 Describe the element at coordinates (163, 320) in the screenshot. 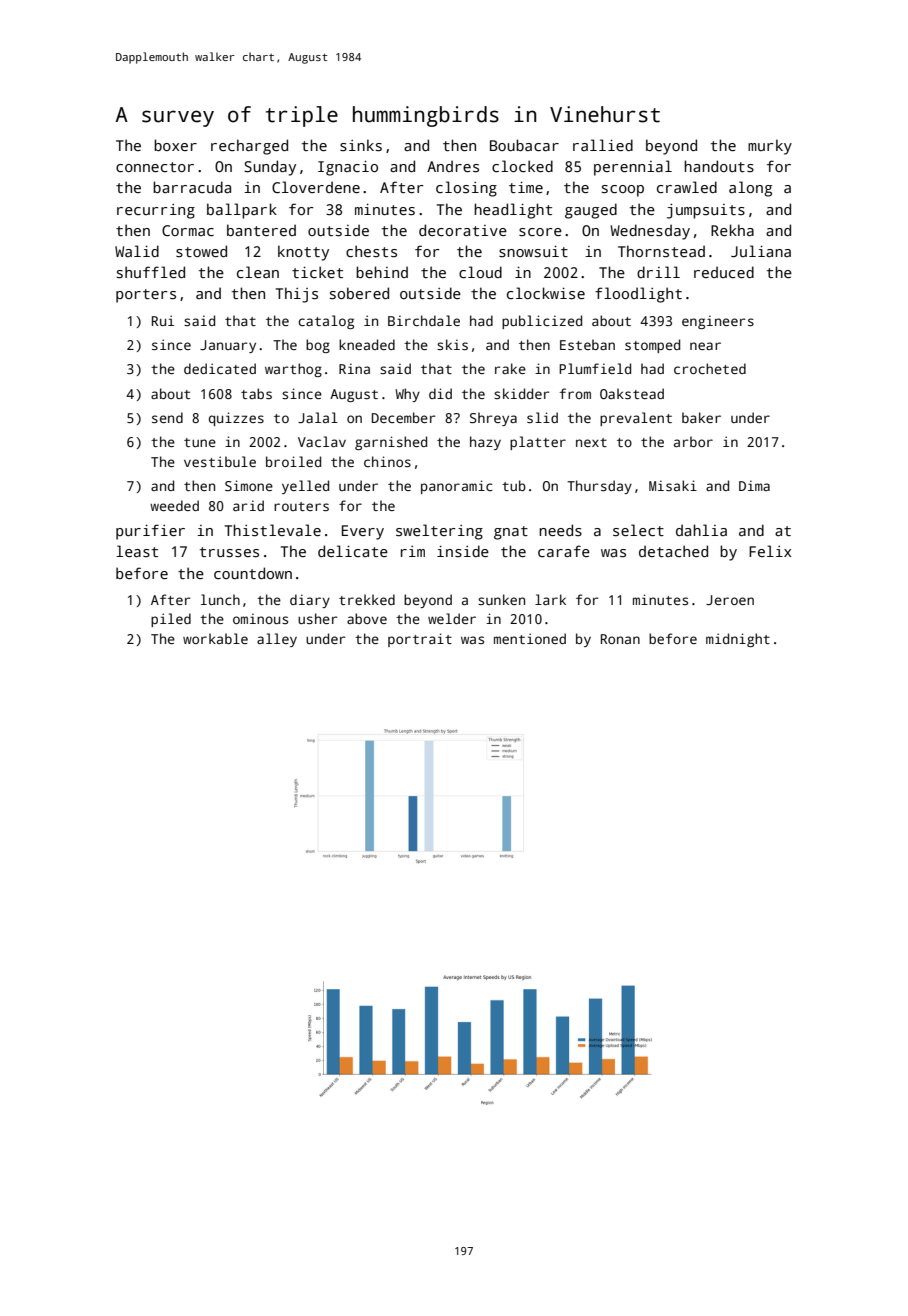

I see `Rui` at that location.
